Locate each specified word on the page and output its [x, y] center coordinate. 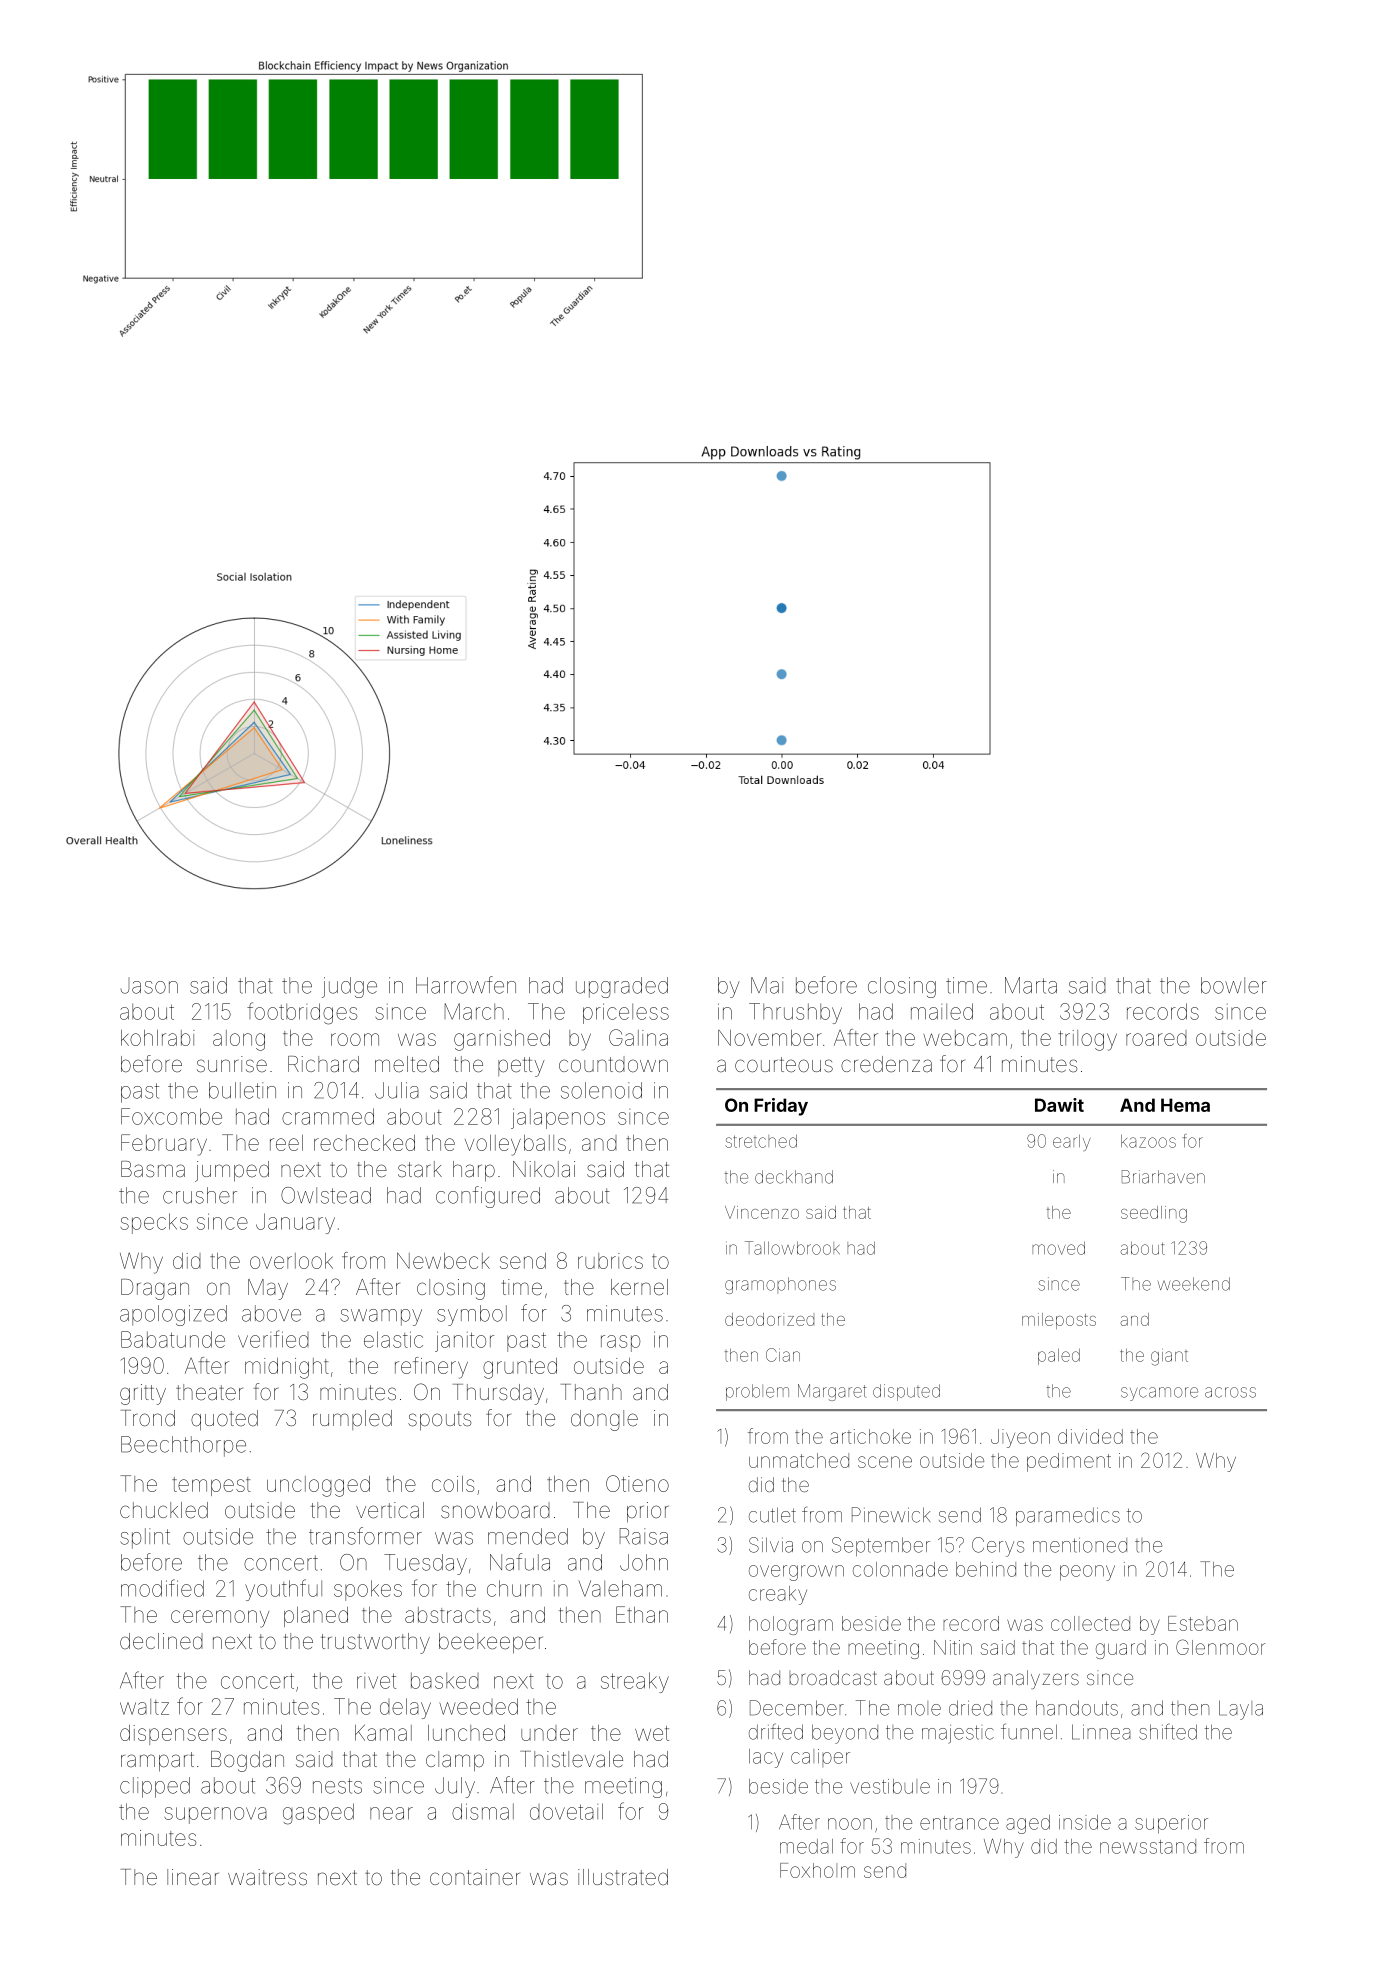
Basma [153, 1169]
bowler [1234, 985]
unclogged [318, 1486]
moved [1058, 1248]
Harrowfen [466, 985]
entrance [959, 1823]
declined [161, 1641]
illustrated [623, 1877]
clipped [155, 1787]
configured [488, 1197]
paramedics [1068, 1516]
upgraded [622, 987]
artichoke [870, 1436]
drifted [776, 1731]
